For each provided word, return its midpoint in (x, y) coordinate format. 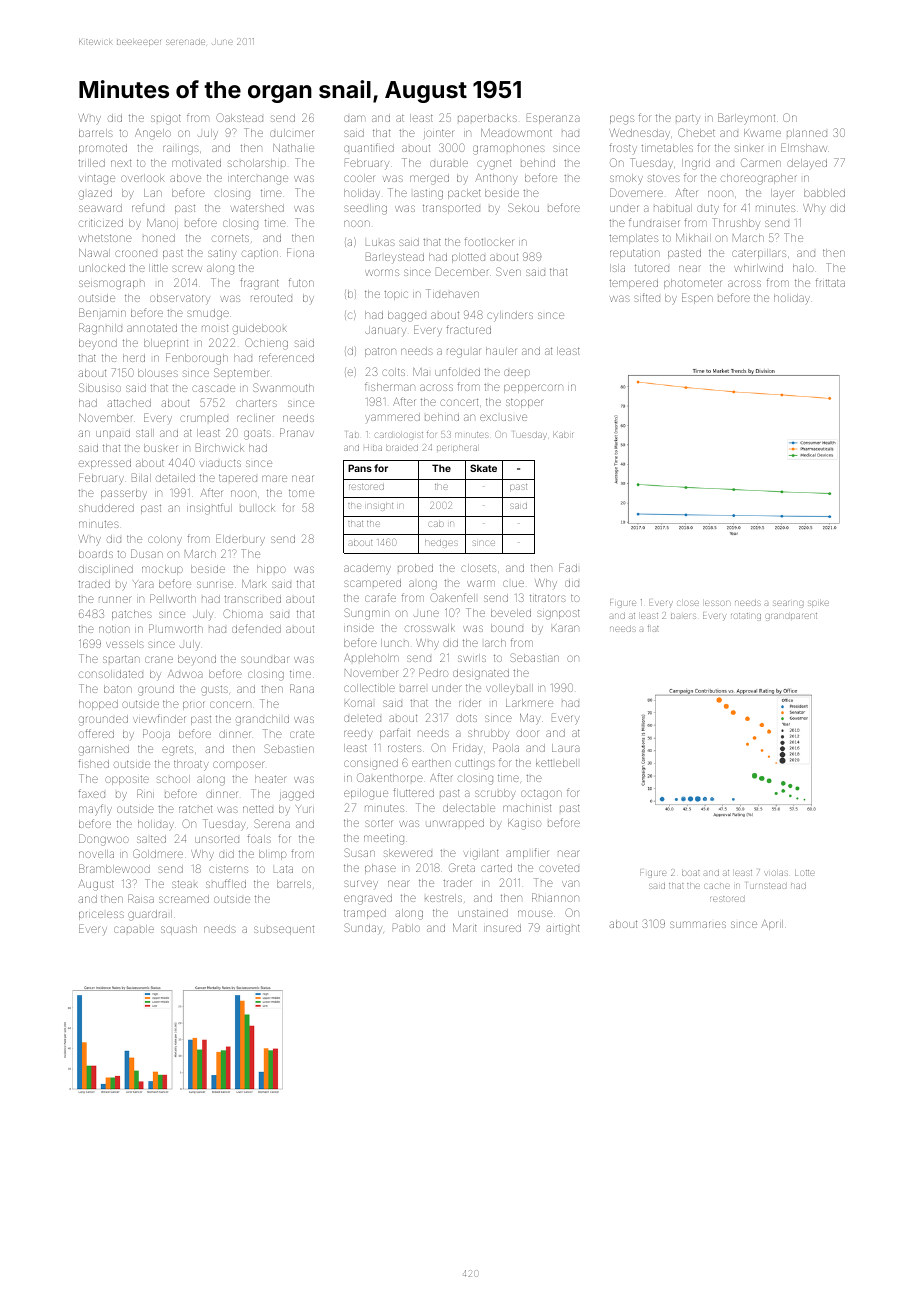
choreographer (759, 179)
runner (115, 599)
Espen (697, 298)
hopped (98, 705)
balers (683, 616)
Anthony (496, 179)
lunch (395, 643)
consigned (371, 764)
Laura (565, 748)
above (185, 178)
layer (782, 193)
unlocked (102, 268)
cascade (213, 388)
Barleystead (395, 258)
